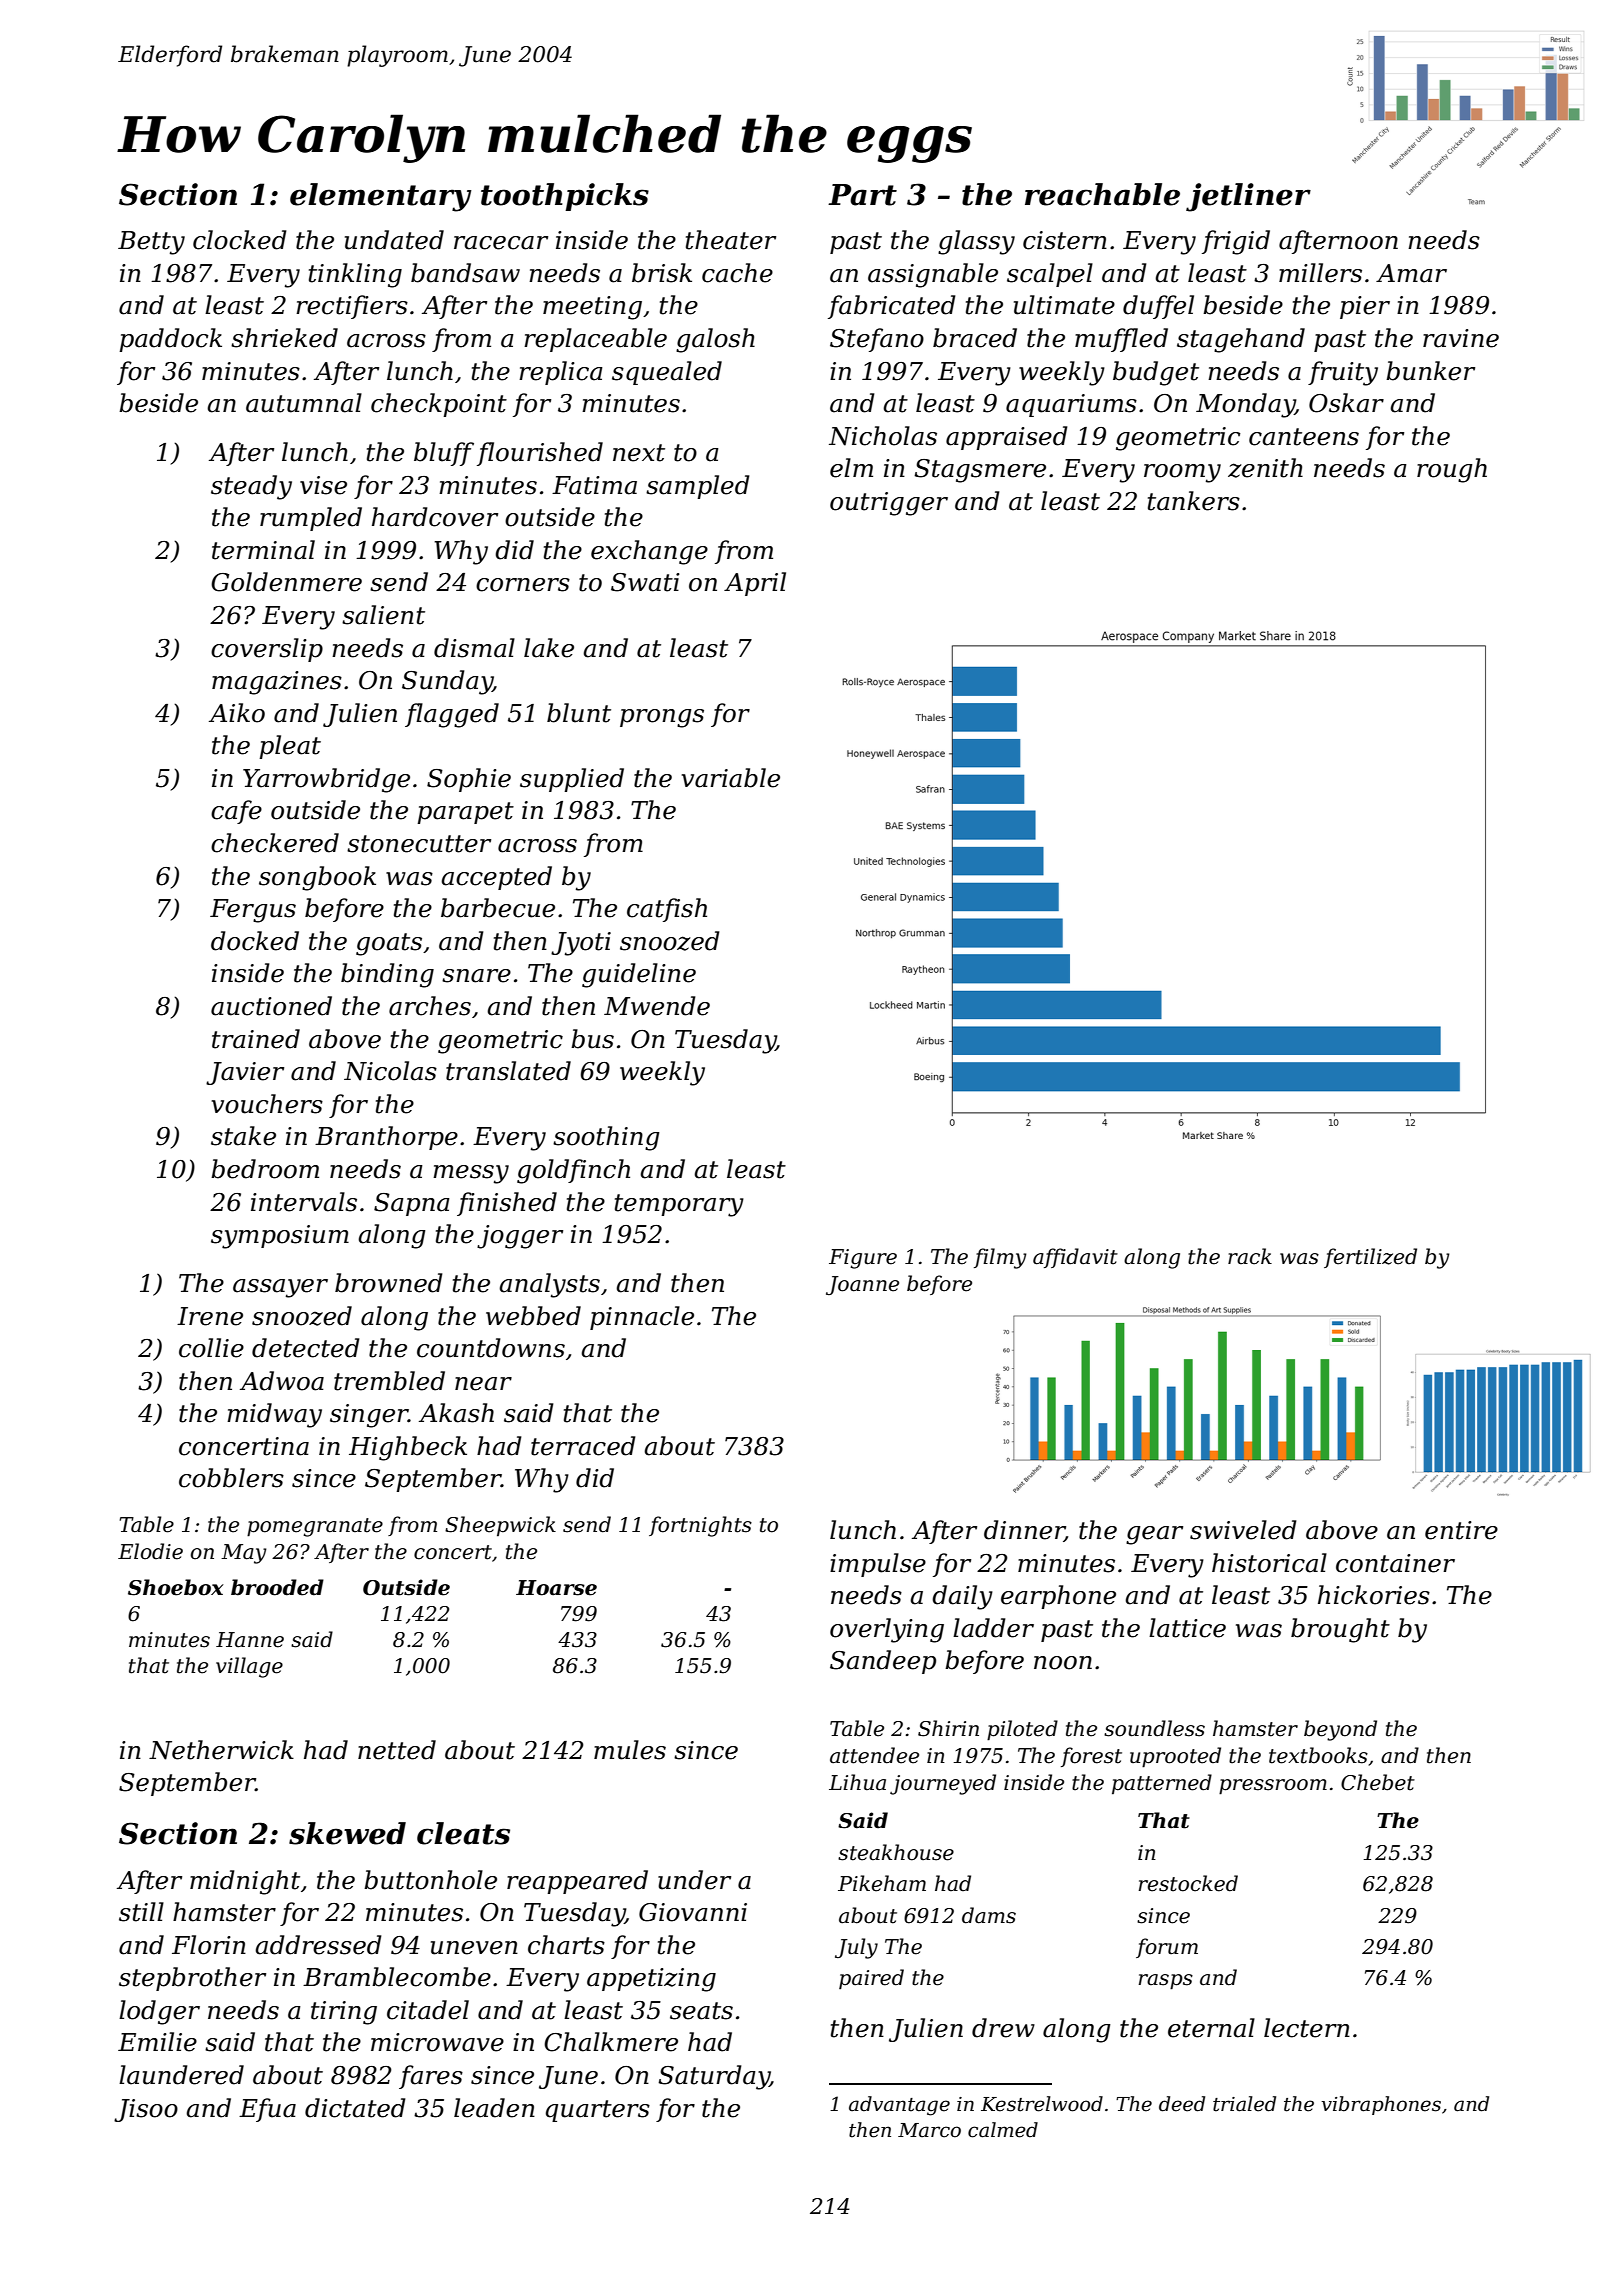 The image size is (1620, 2292). What do you see at coordinates (1343, 373) in the page?
I see `fruity` at bounding box center [1343, 373].
